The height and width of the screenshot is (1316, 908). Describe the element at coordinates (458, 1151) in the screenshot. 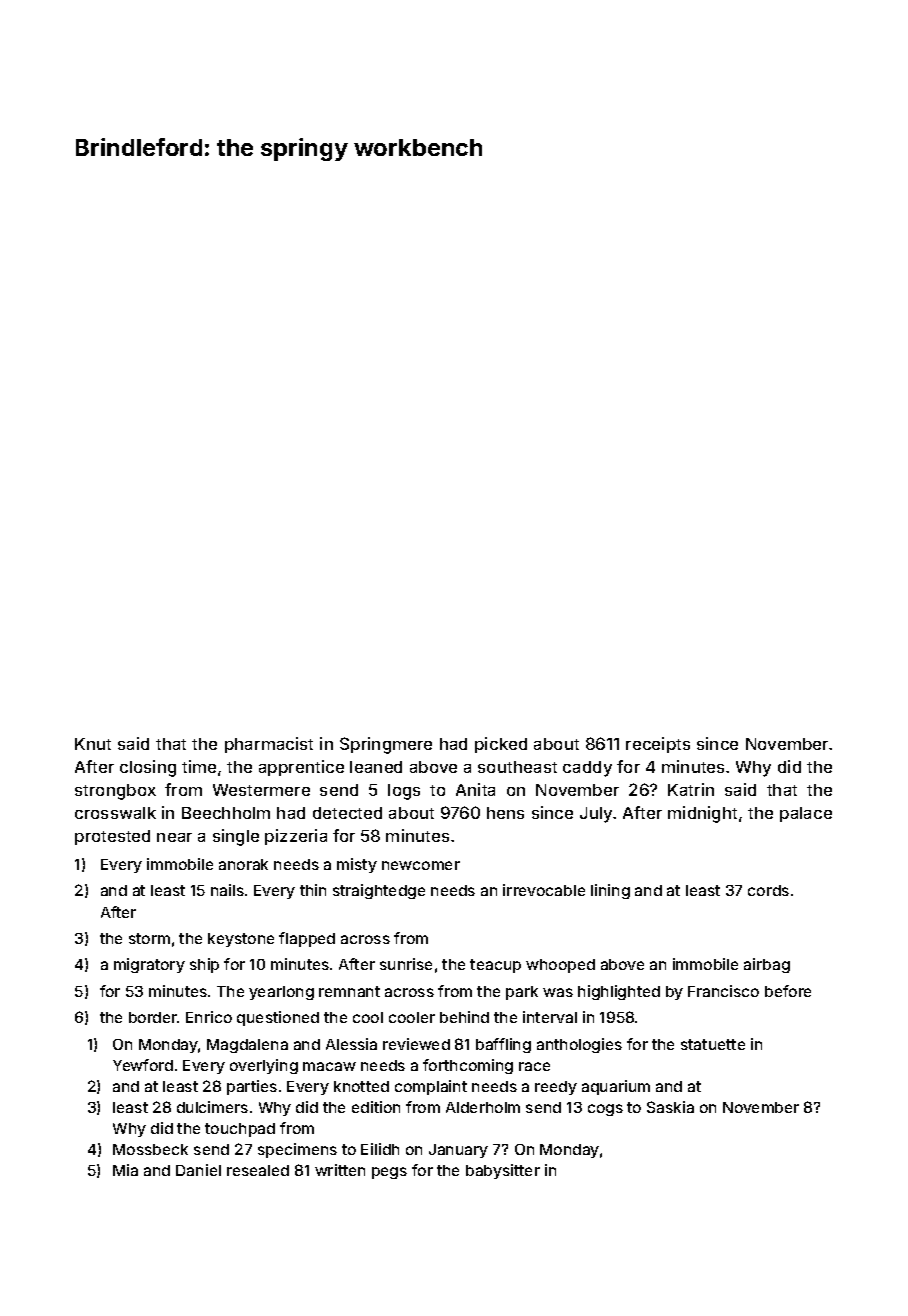

I see `January` at that location.
